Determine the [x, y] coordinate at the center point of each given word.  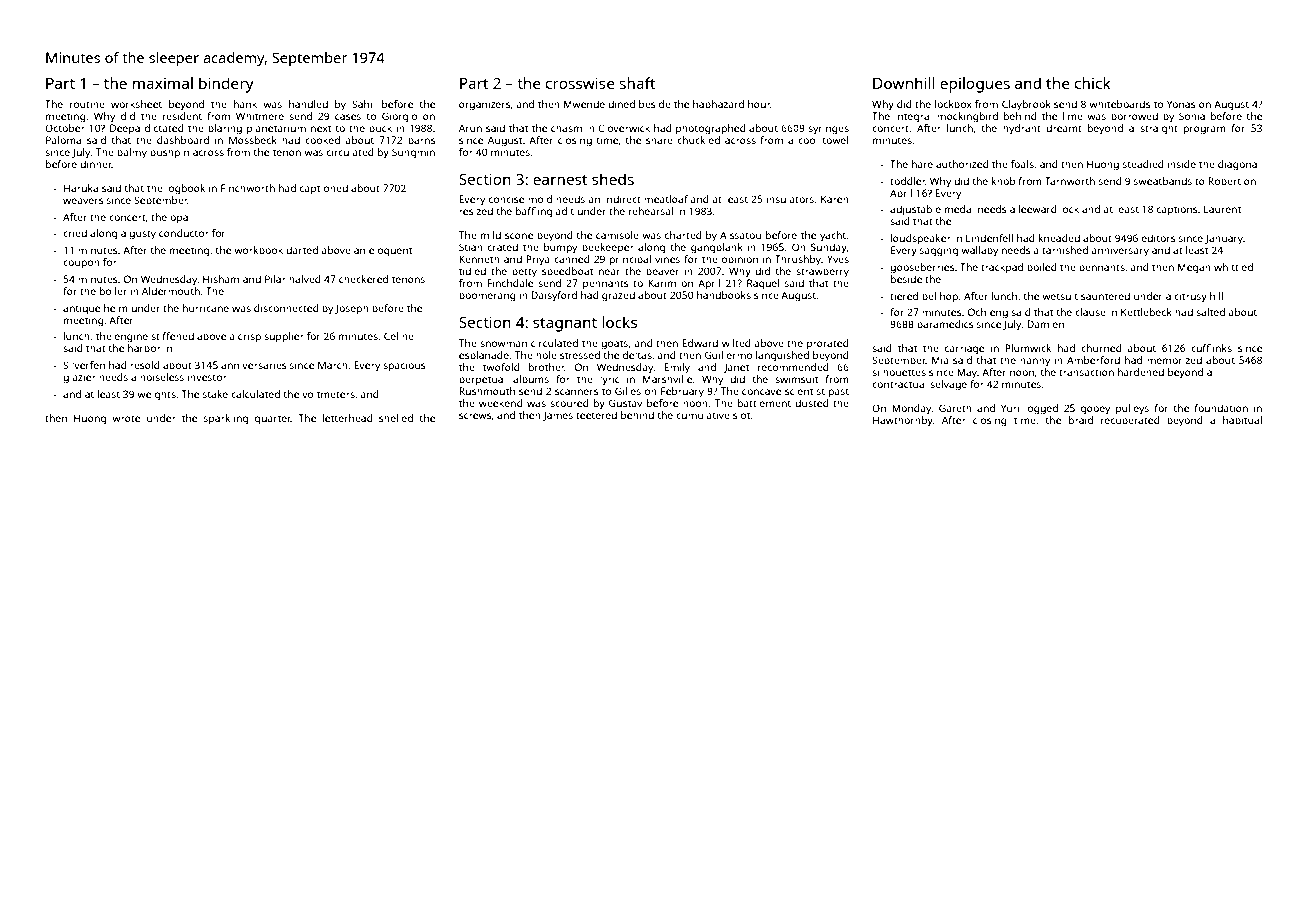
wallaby [979, 251]
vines [667, 259]
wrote [126, 418]
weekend [501, 403]
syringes [828, 129]
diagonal [1239, 165]
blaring [225, 129]
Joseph [352, 309]
